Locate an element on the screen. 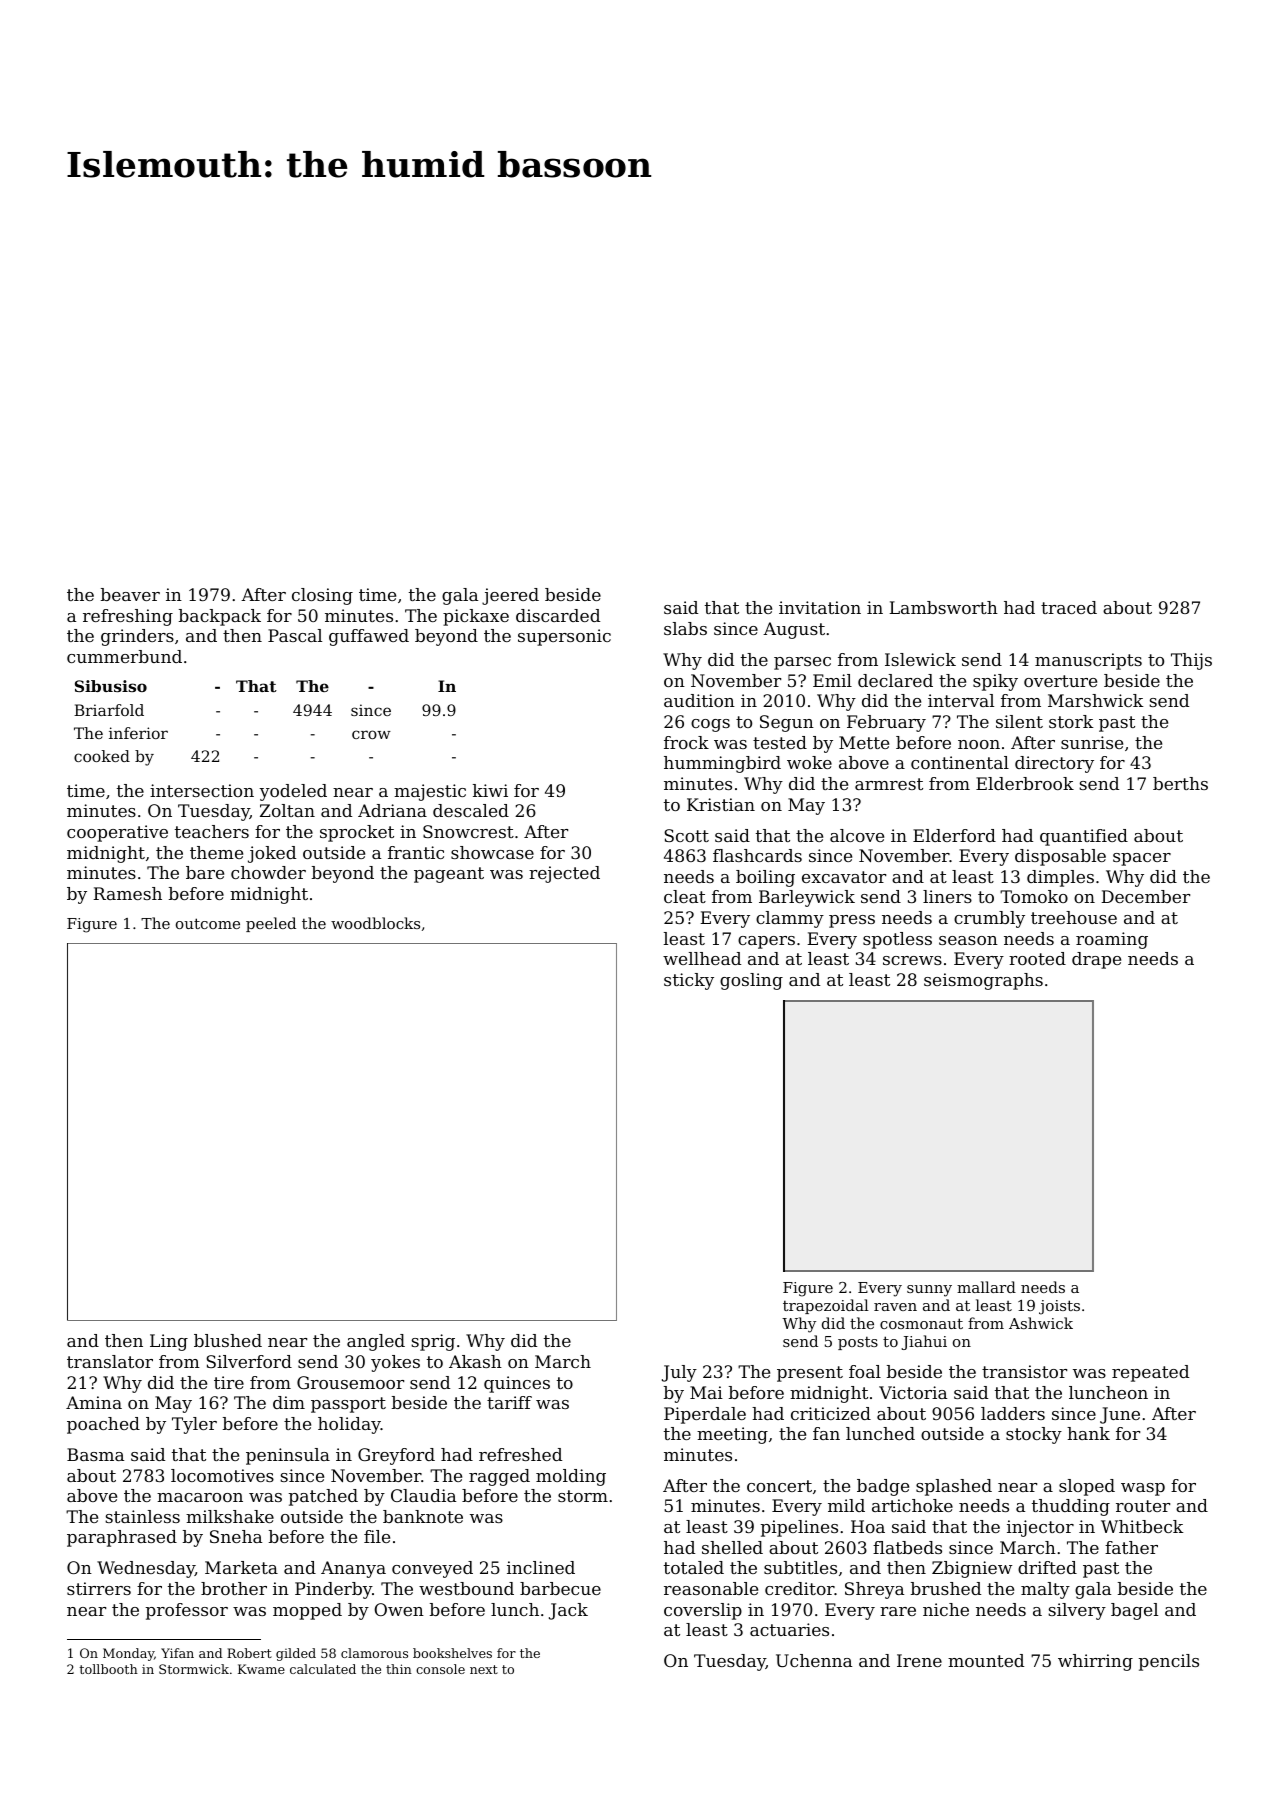 This screenshot has width=1280, height=1810. stainless is located at coordinates (142, 1516).
